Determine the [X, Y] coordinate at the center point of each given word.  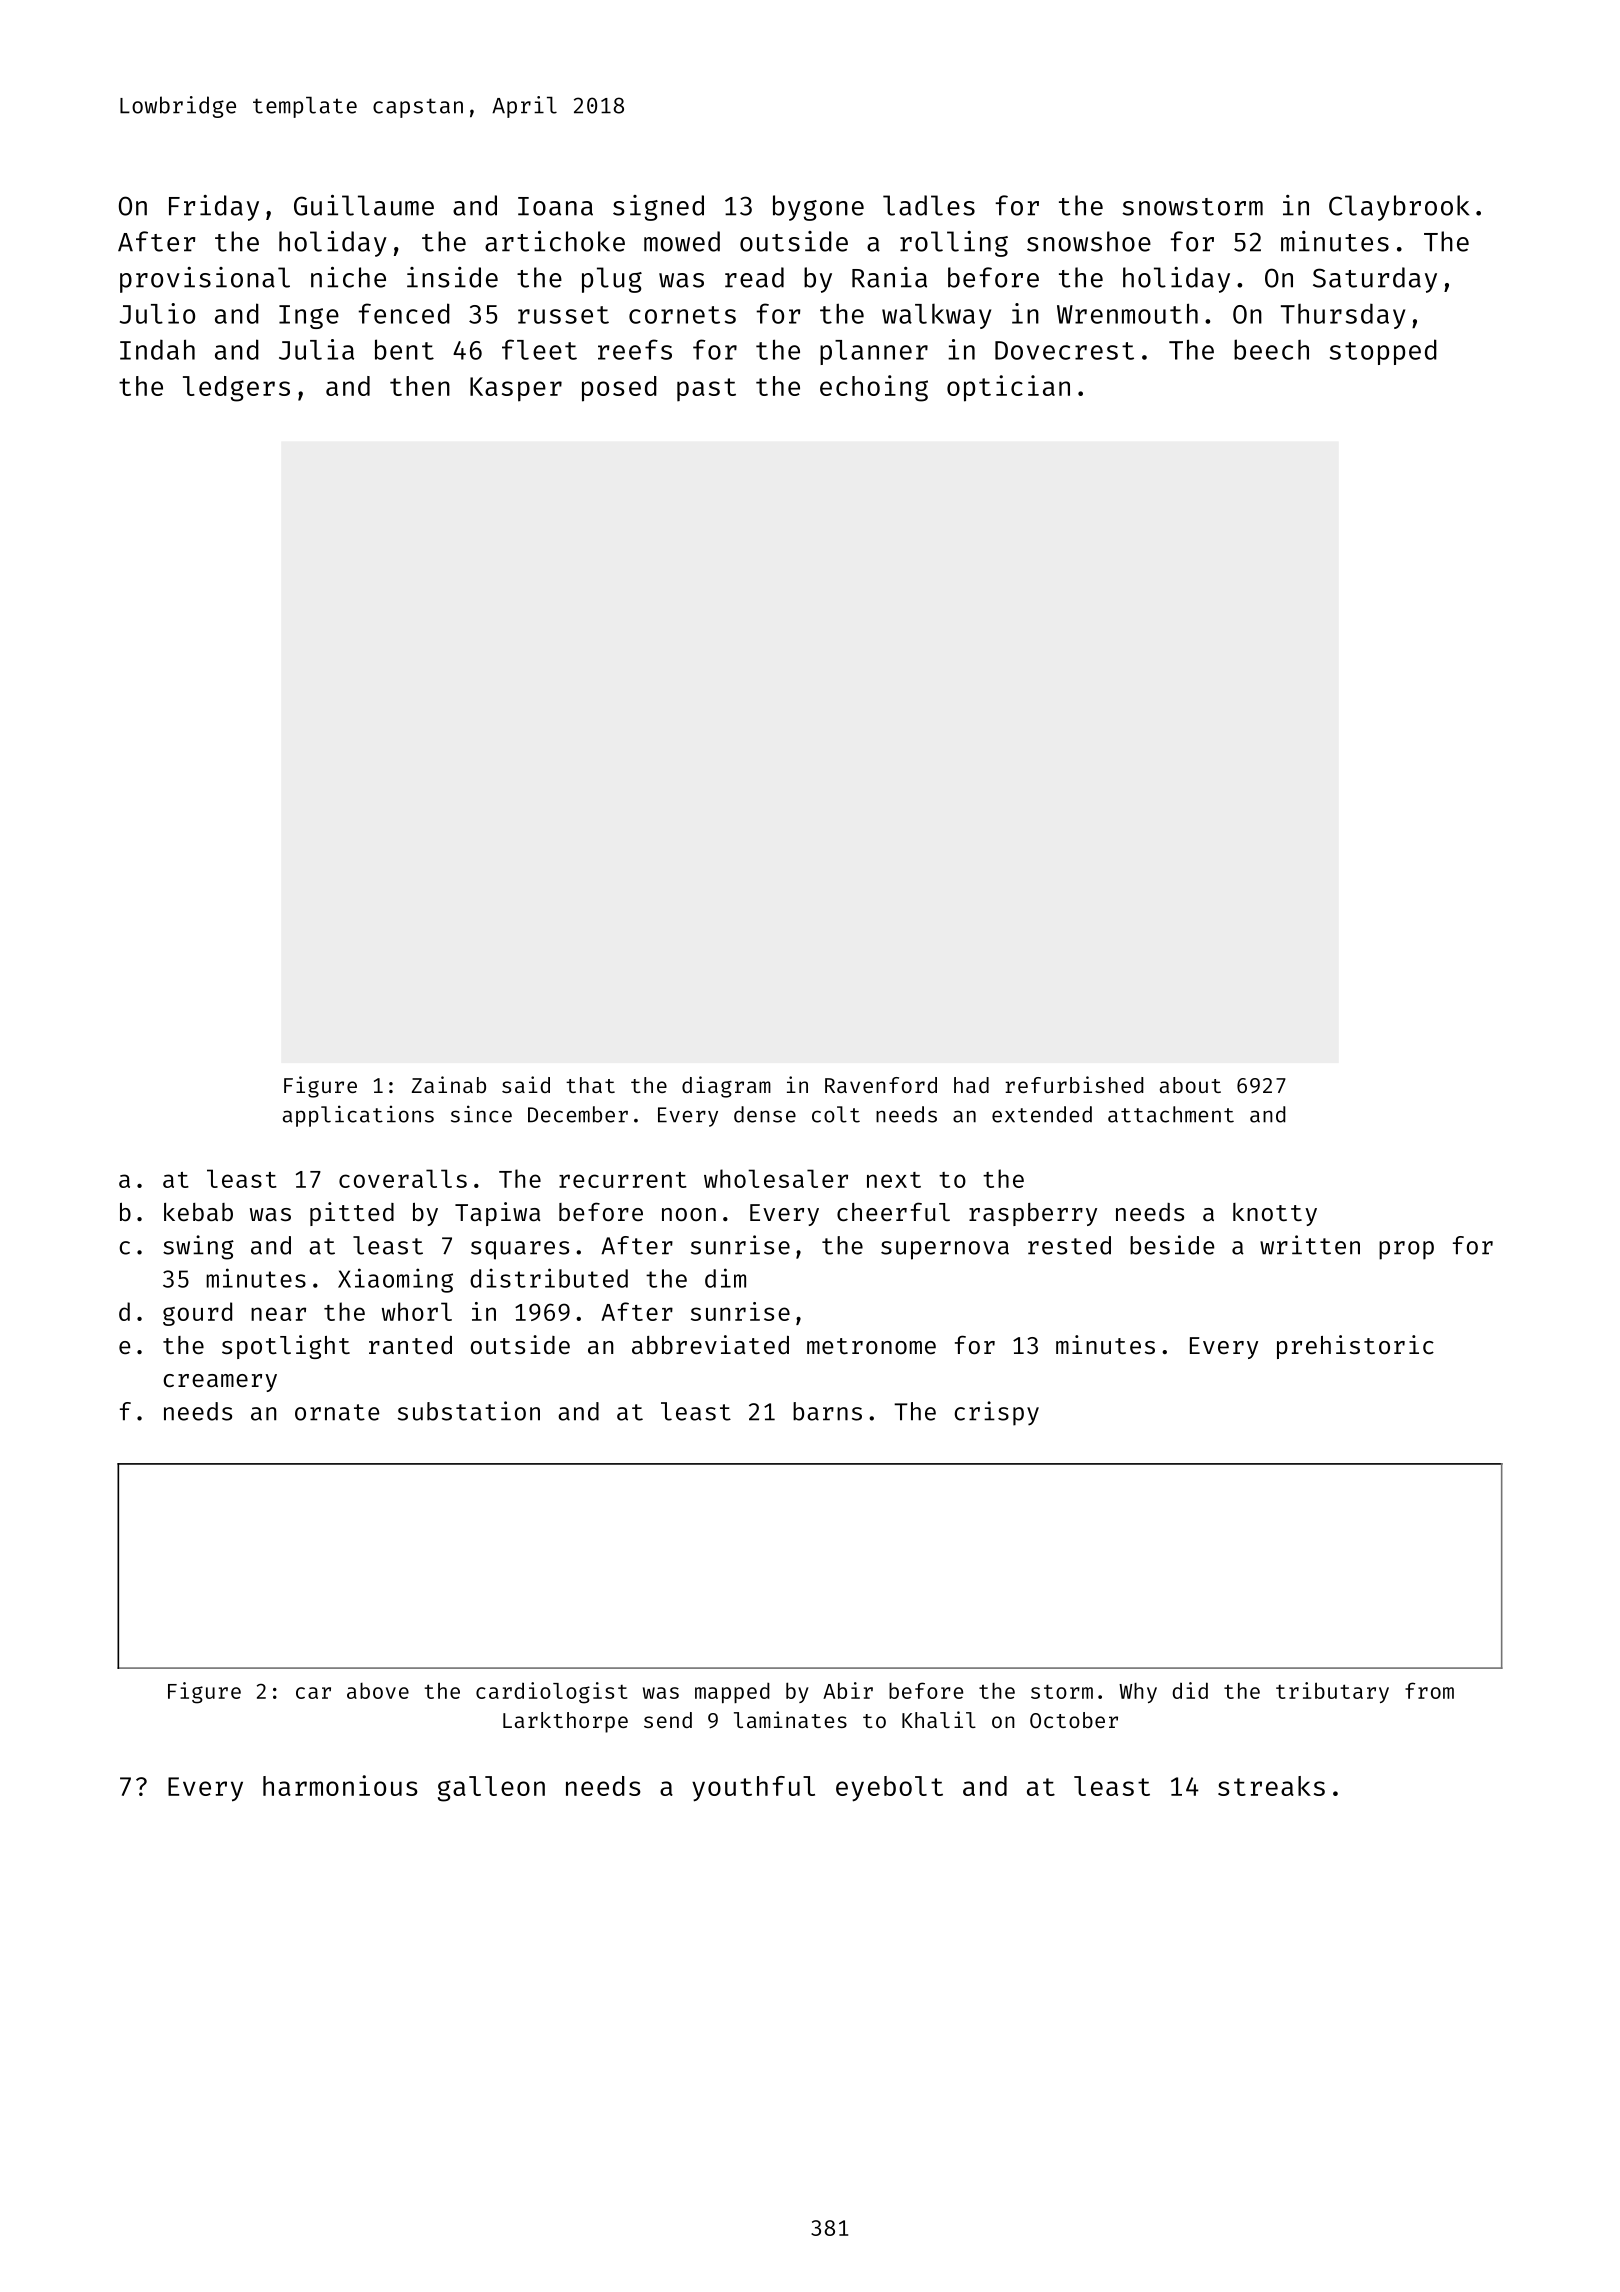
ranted [410, 1345]
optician [1008, 388]
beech [1271, 349]
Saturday [1375, 280]
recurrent [623, 1180]
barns [827, 1411]
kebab [198, 1212]
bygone [818, 208]
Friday [214, 208]
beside [1172, 1245]
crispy [997, 1413]
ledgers [236, 389]
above [378, 1691]
